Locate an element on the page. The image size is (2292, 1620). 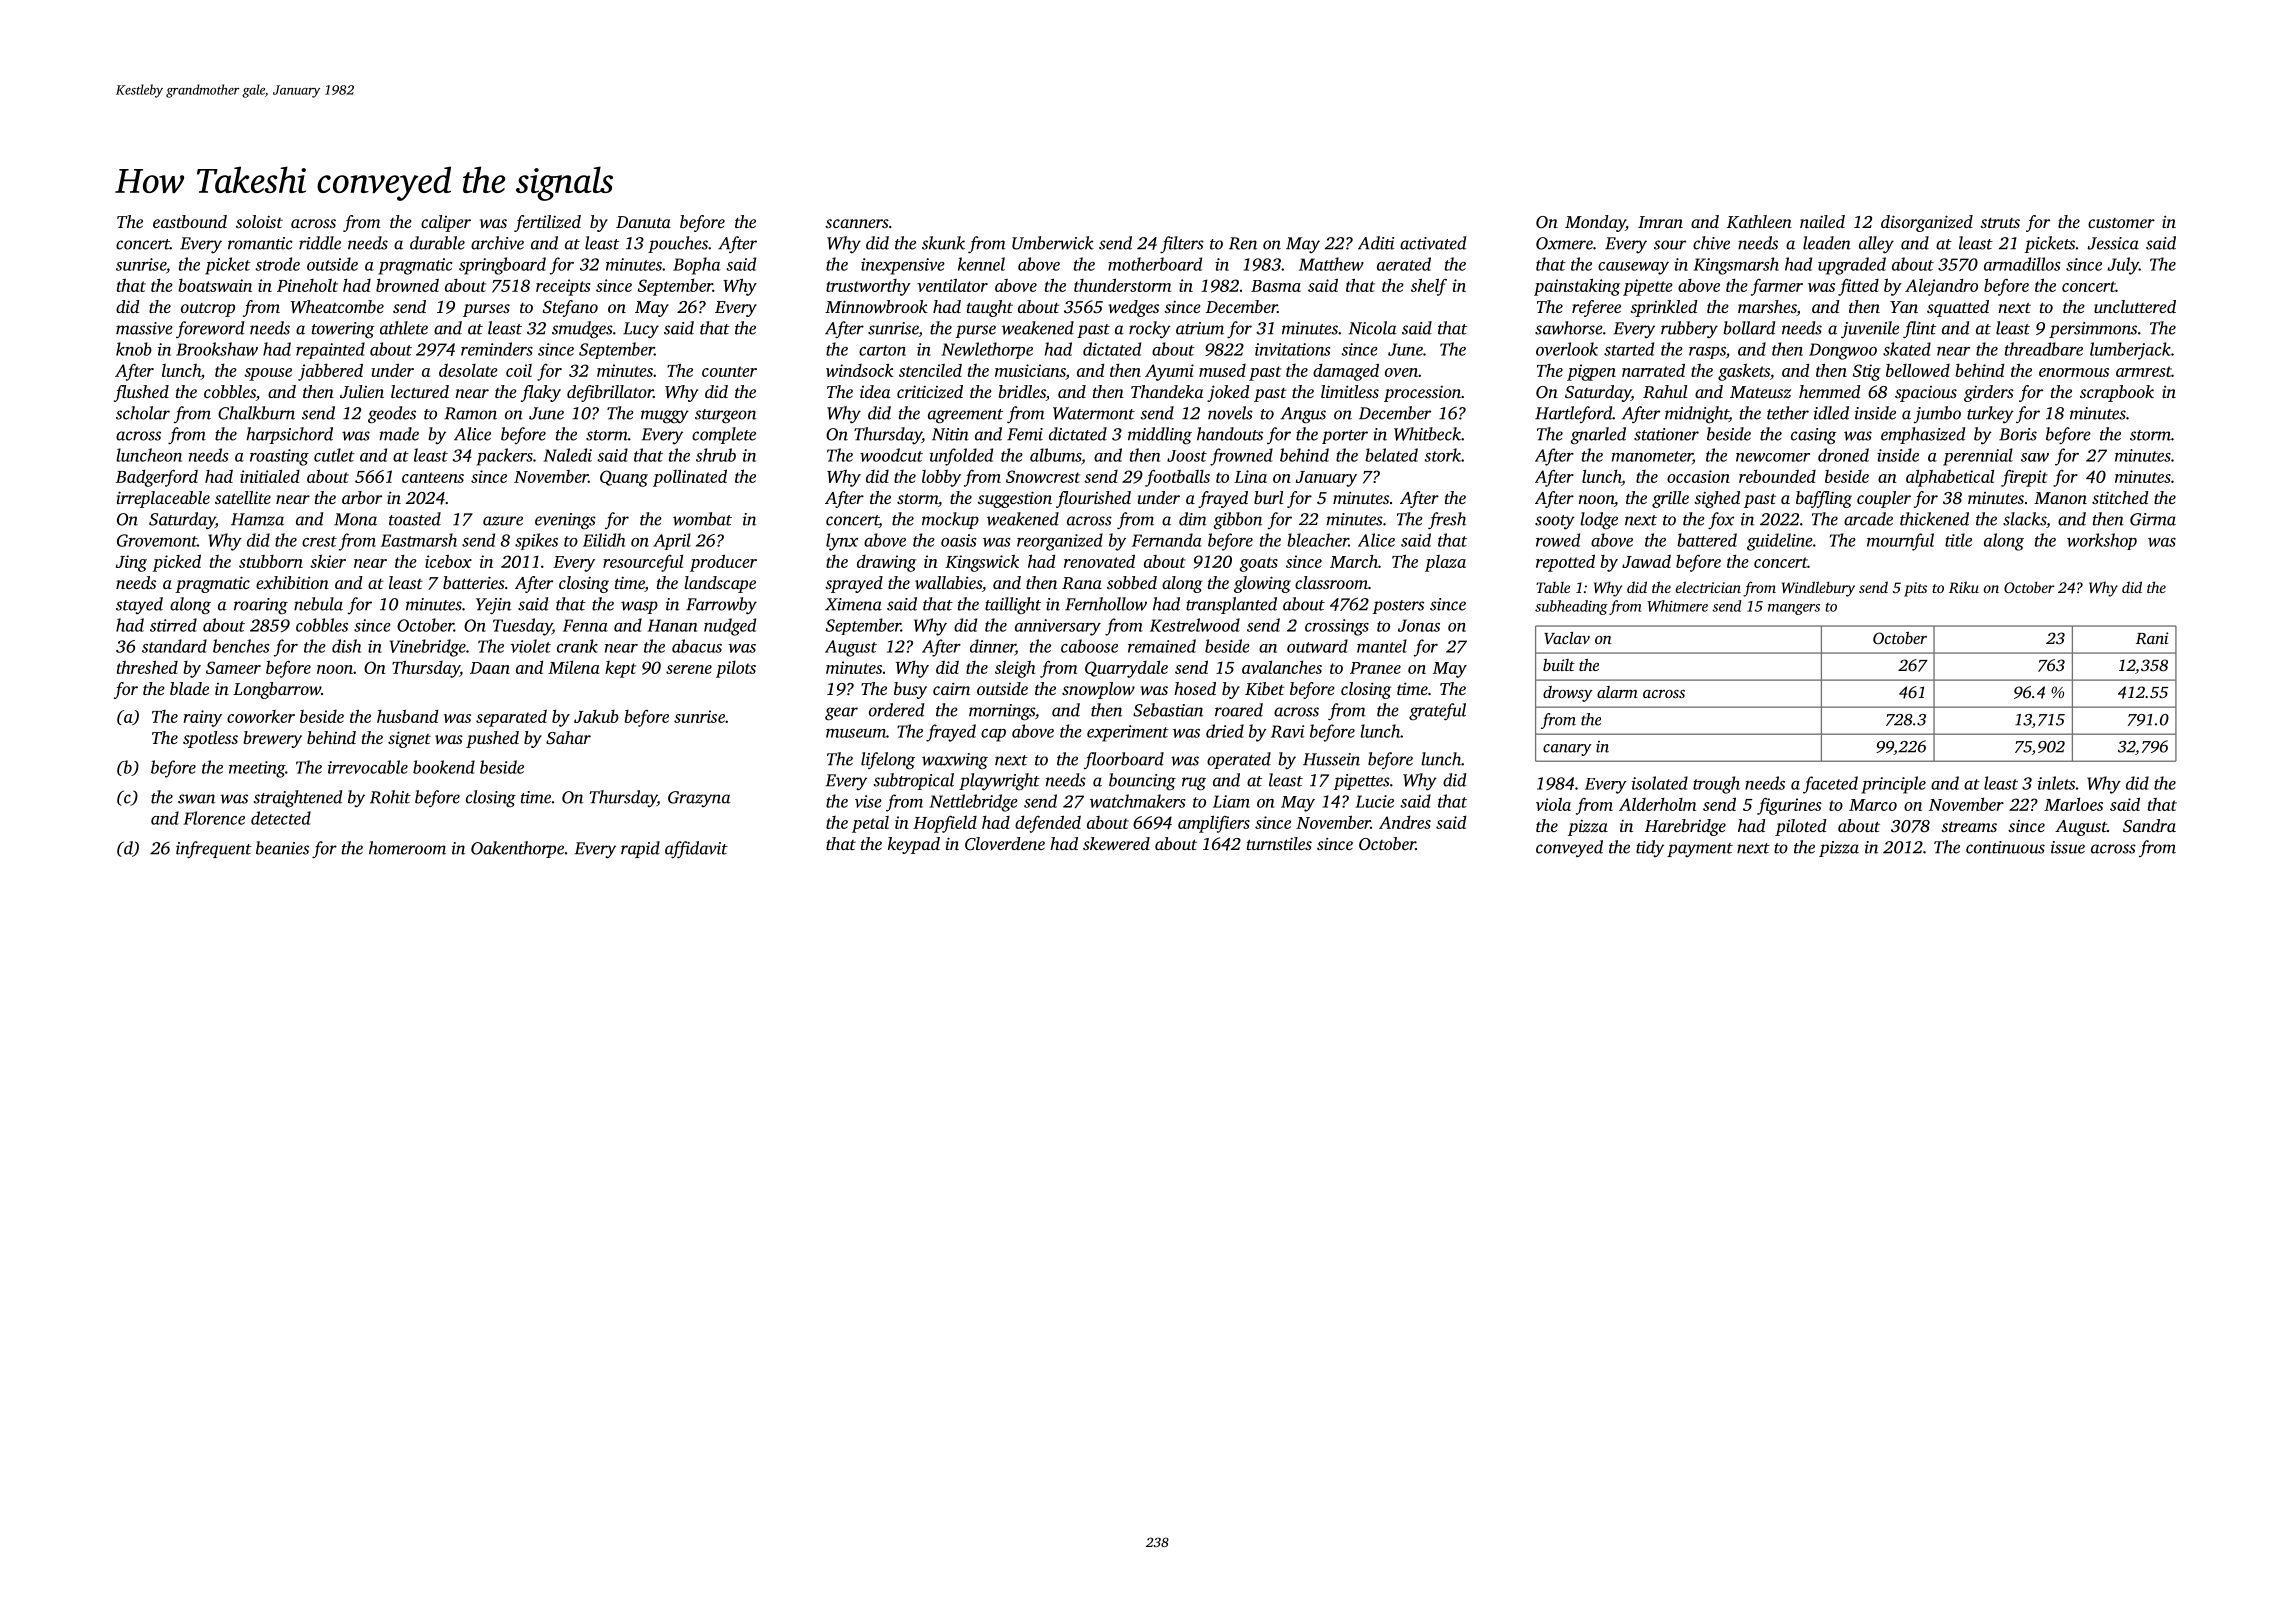
keypad is located at coordinates (914, 845).
